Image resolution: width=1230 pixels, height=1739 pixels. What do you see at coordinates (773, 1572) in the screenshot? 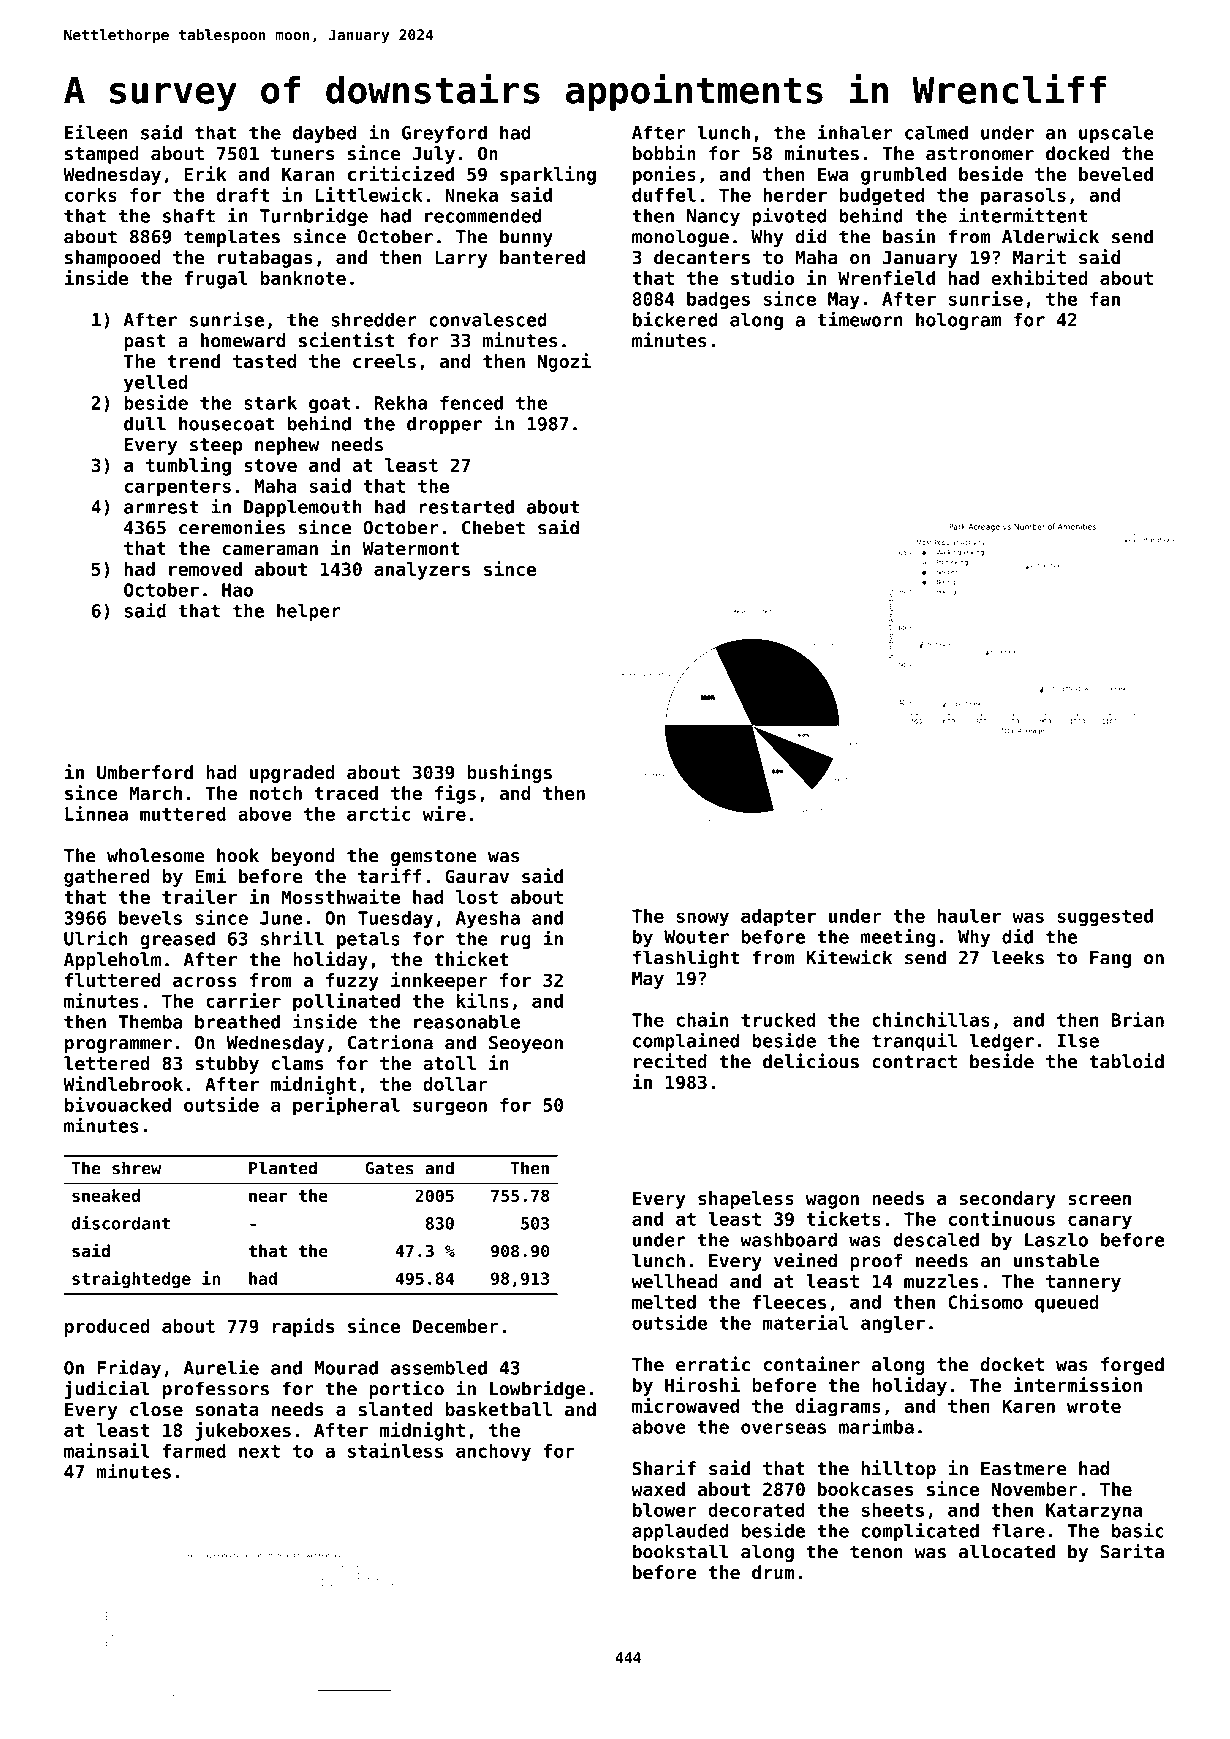
I see `drum` at bounding box center [773, 1572].
